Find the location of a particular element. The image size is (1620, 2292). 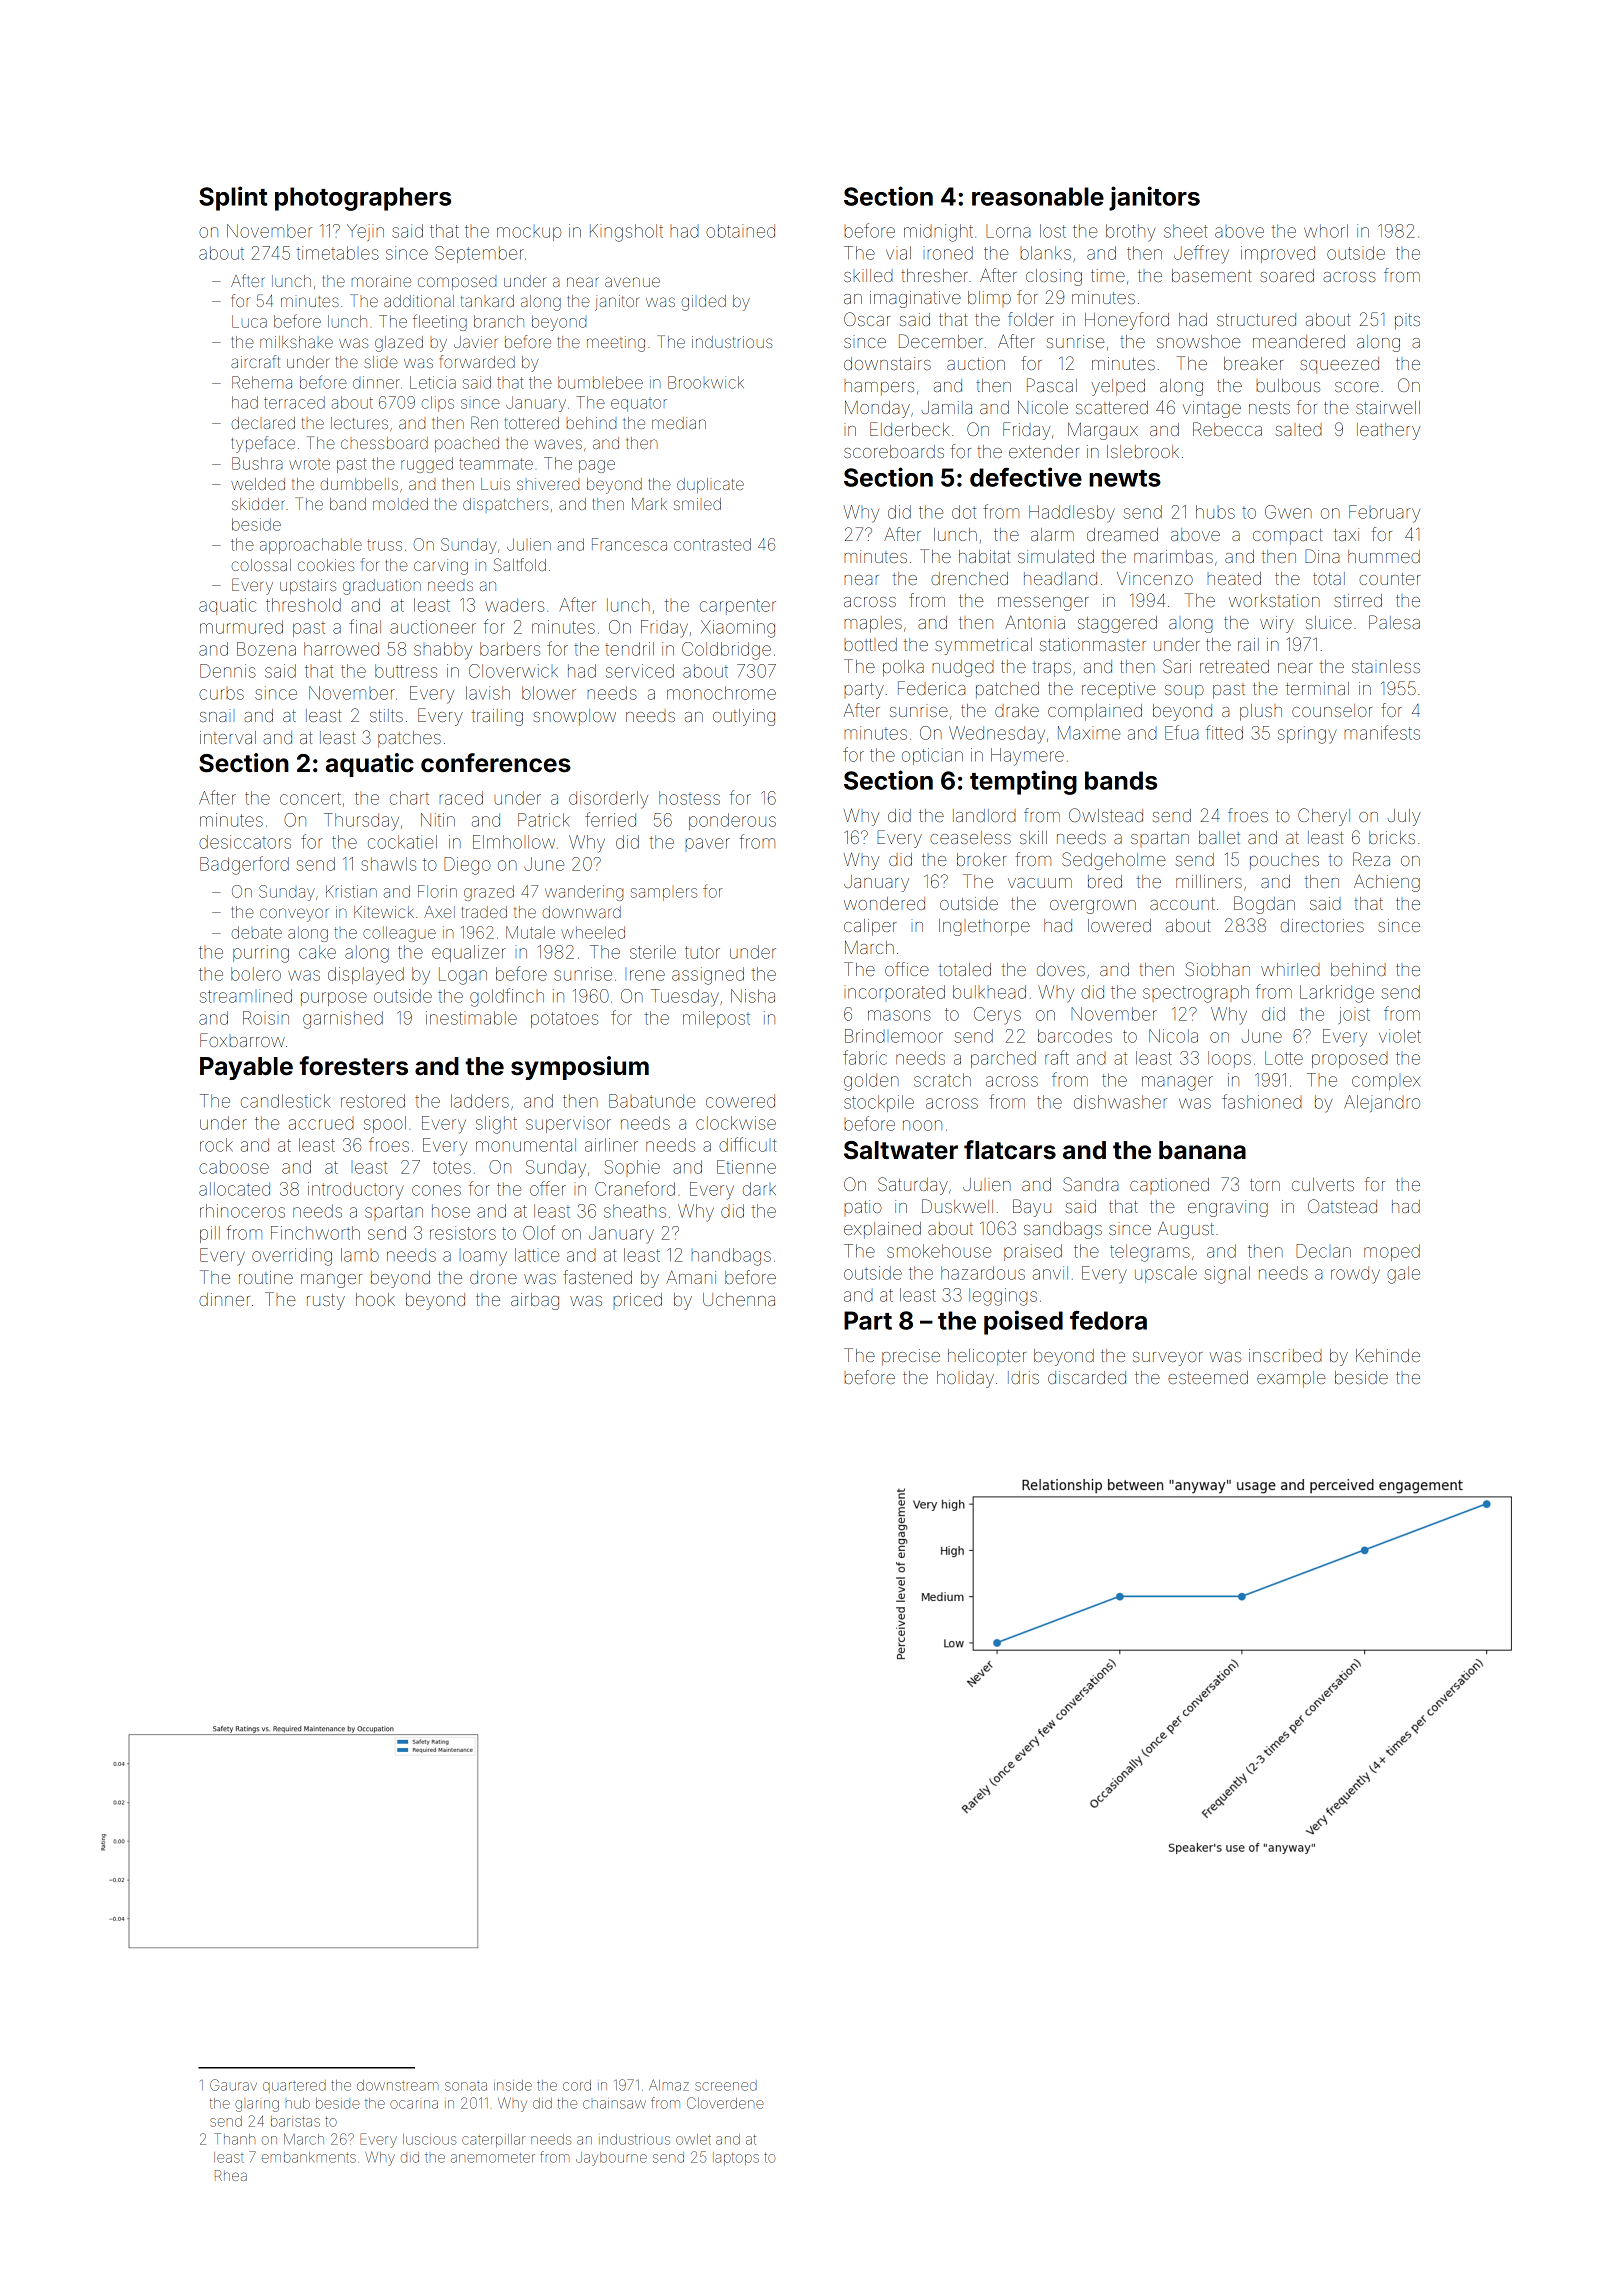

pouches is located at coordinates (1284, 863).
